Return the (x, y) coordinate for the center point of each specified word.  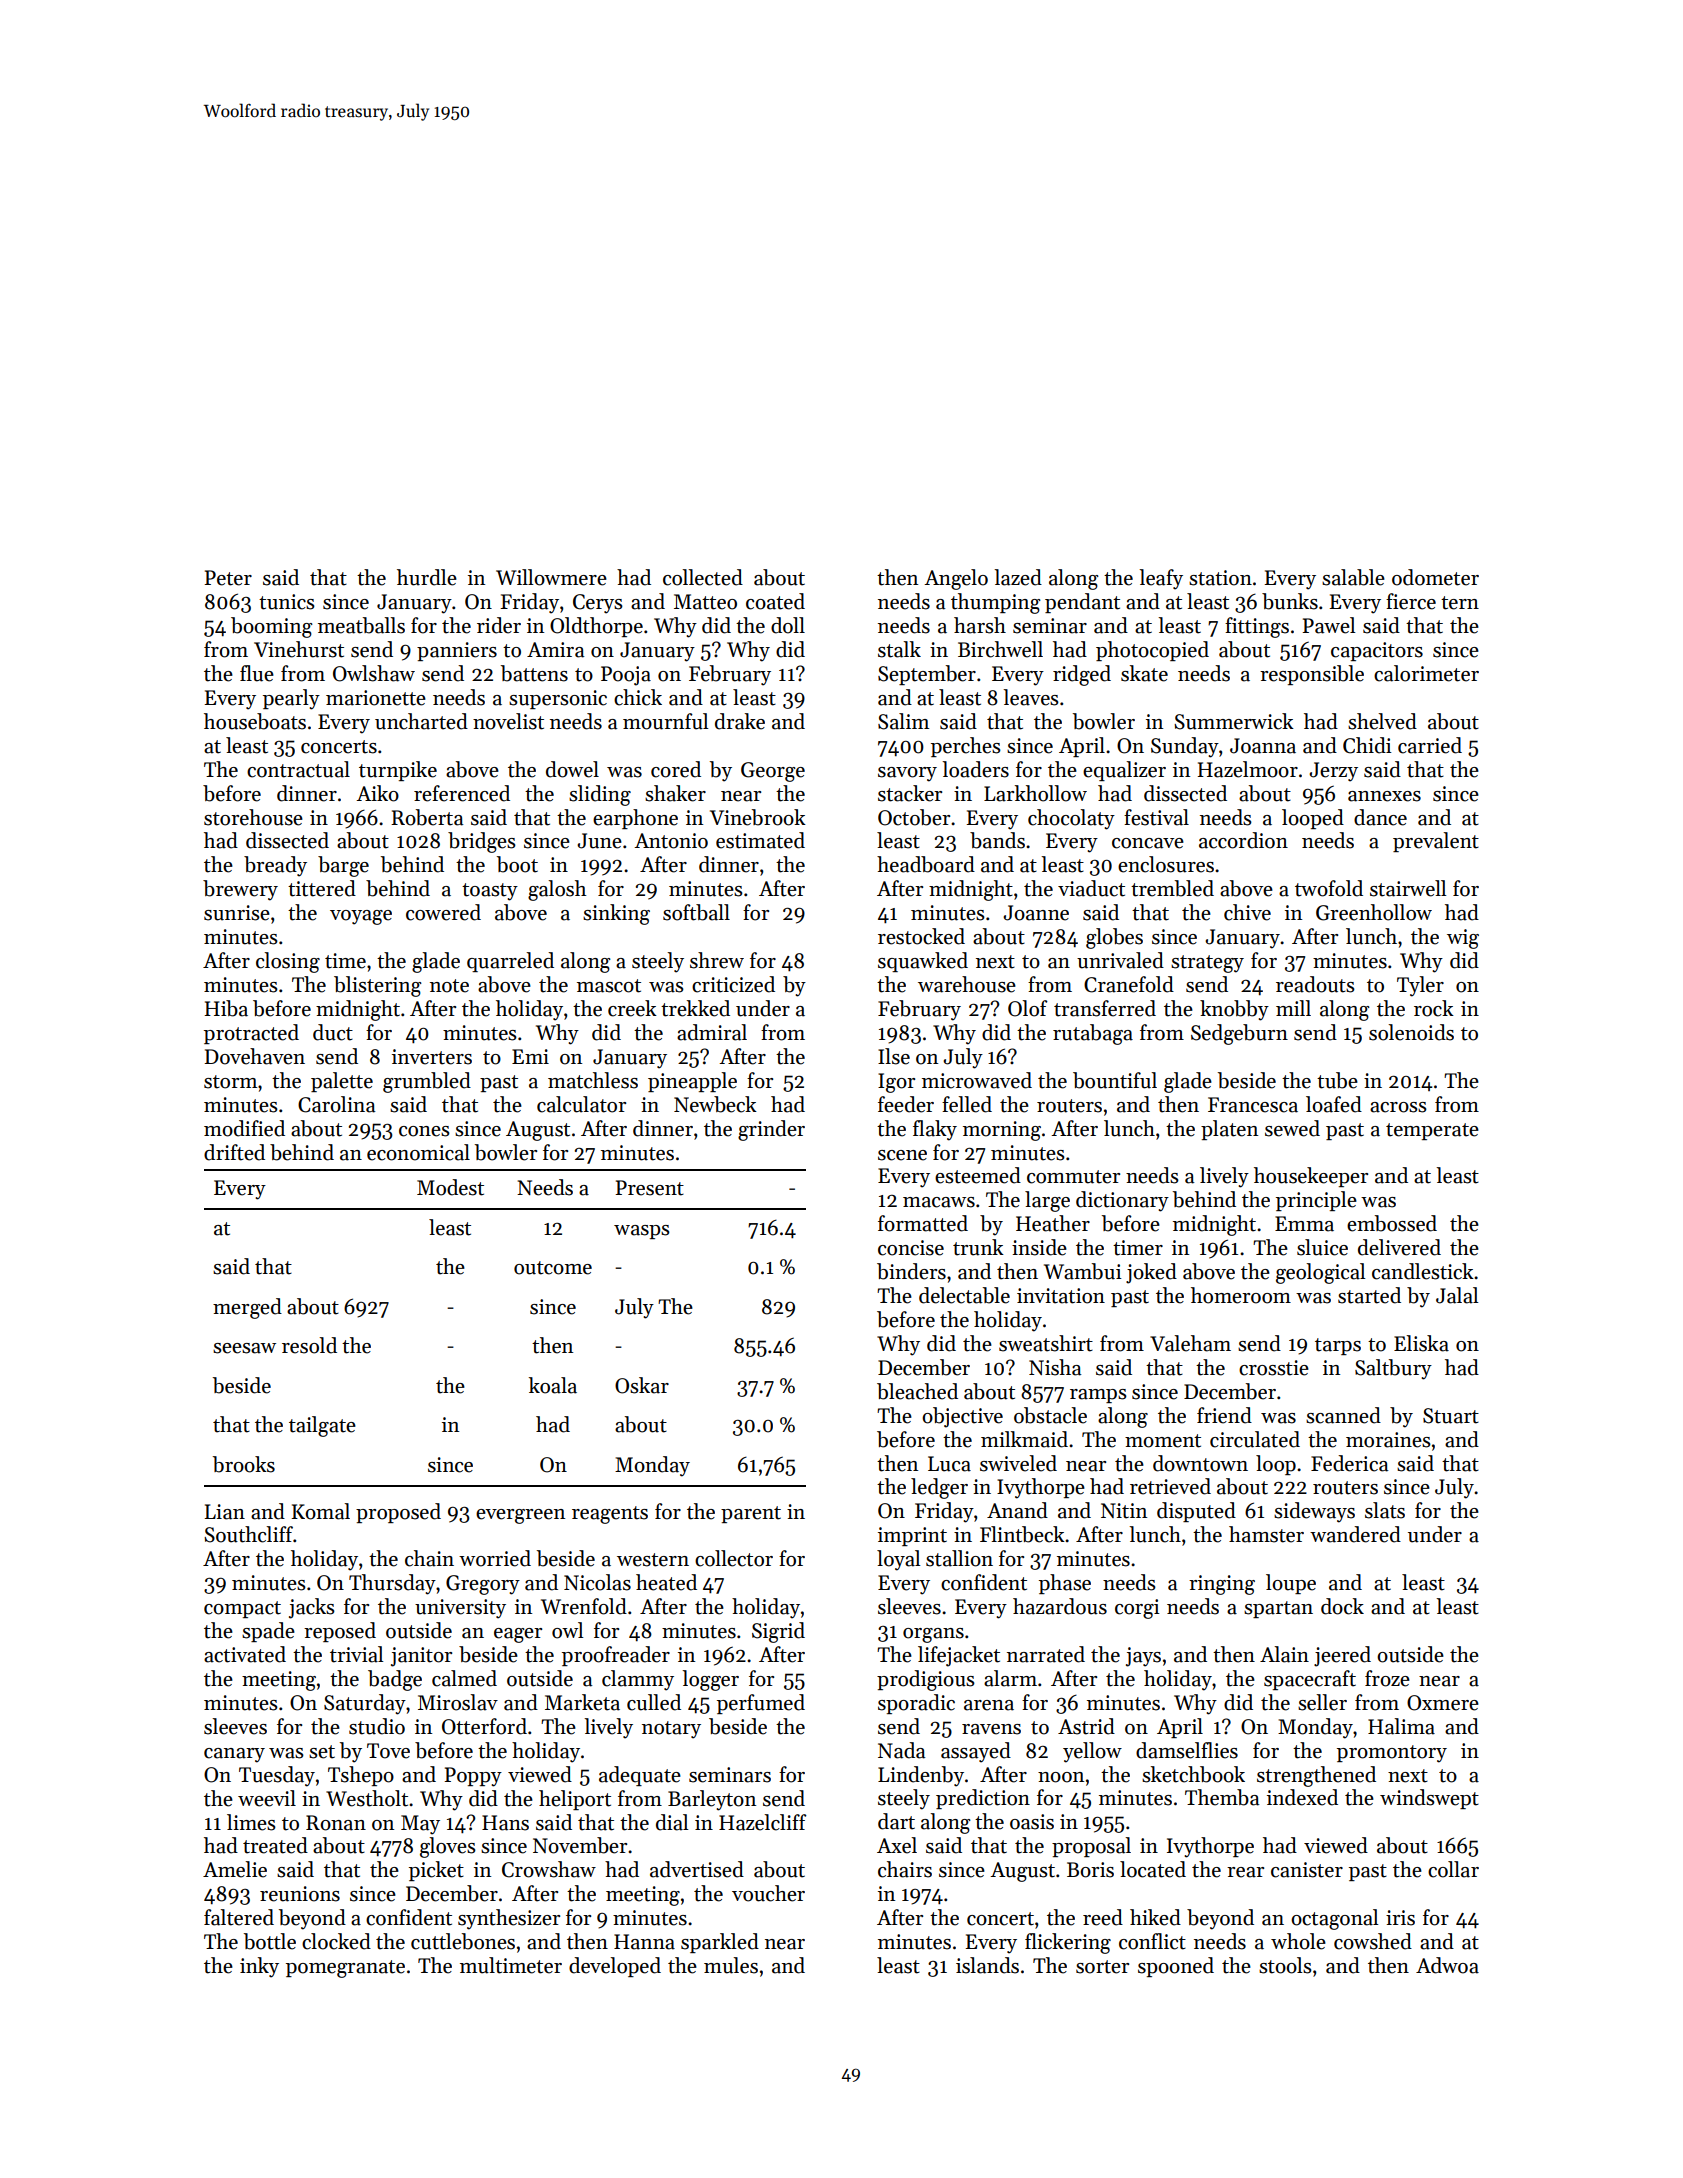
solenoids (1411, 1032)
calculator (581, 1104)
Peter (228, 578)
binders (911, 1271)
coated (775, 601)
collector (734, 1558)
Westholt (367, 1798)
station (1220, 578)
